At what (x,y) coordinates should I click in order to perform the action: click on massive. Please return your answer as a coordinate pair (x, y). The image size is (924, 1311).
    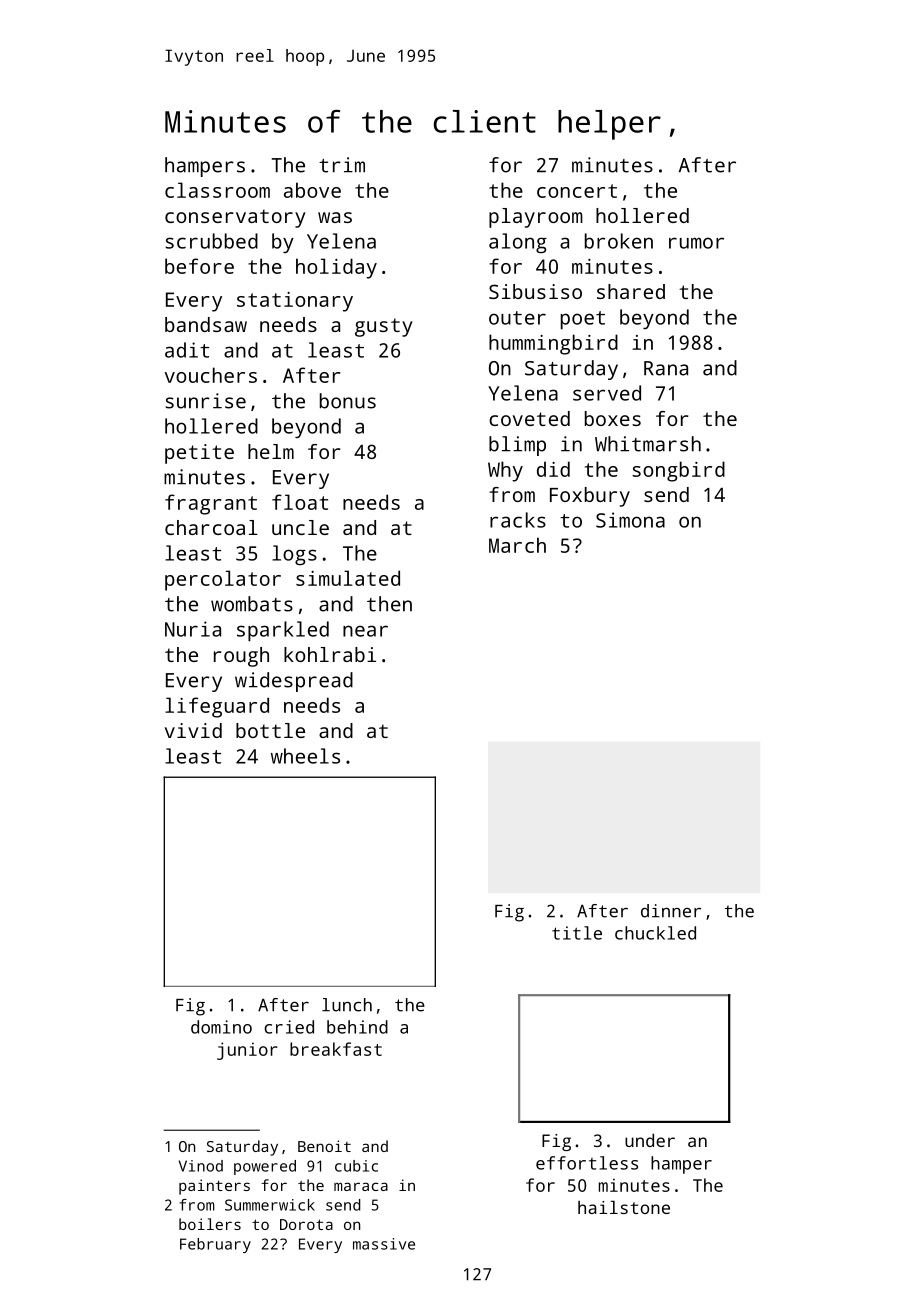
    Looking at the image, I should click on (384, 1244).
